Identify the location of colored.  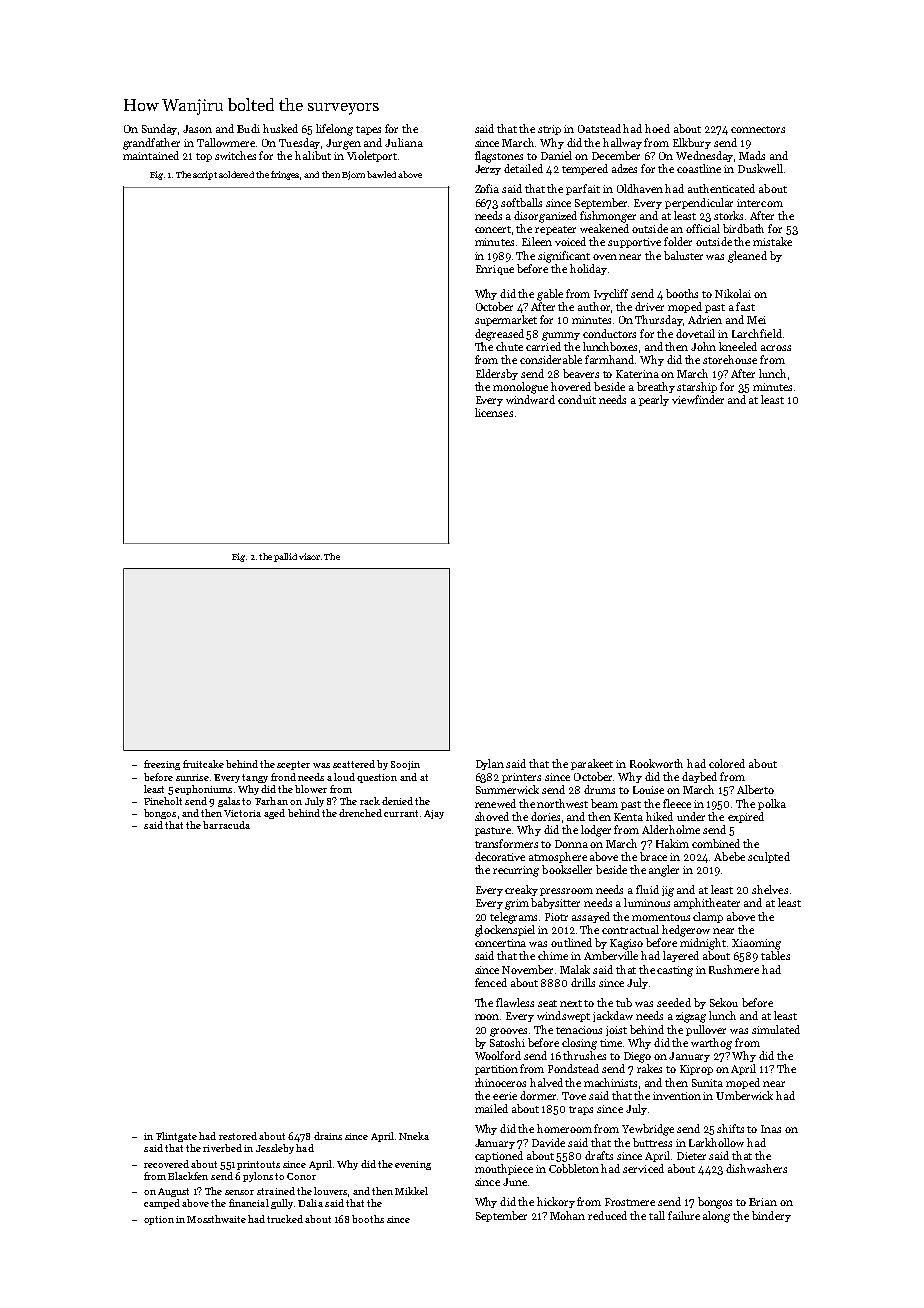
(727, 763).
